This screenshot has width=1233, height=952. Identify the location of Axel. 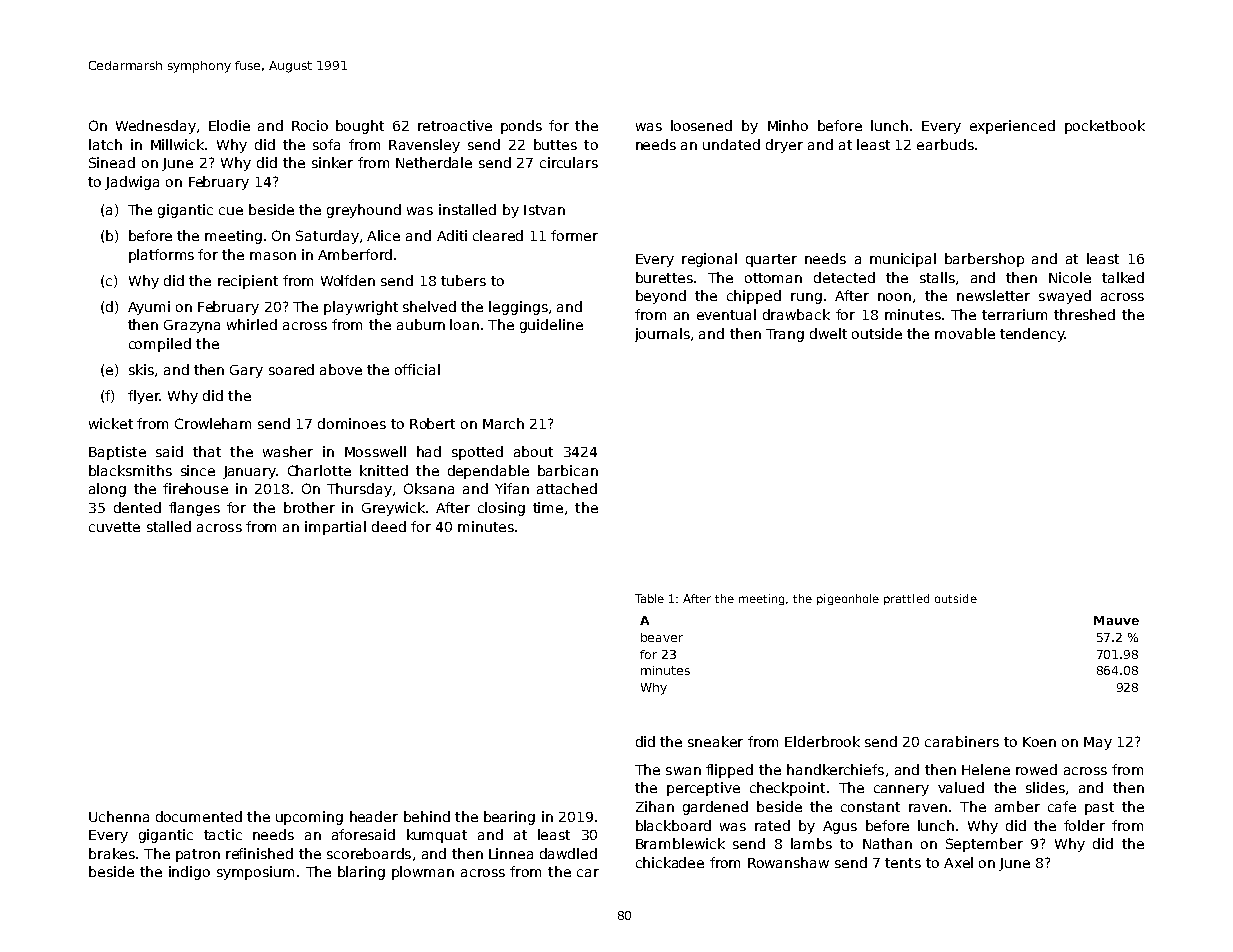
(958, 862).
